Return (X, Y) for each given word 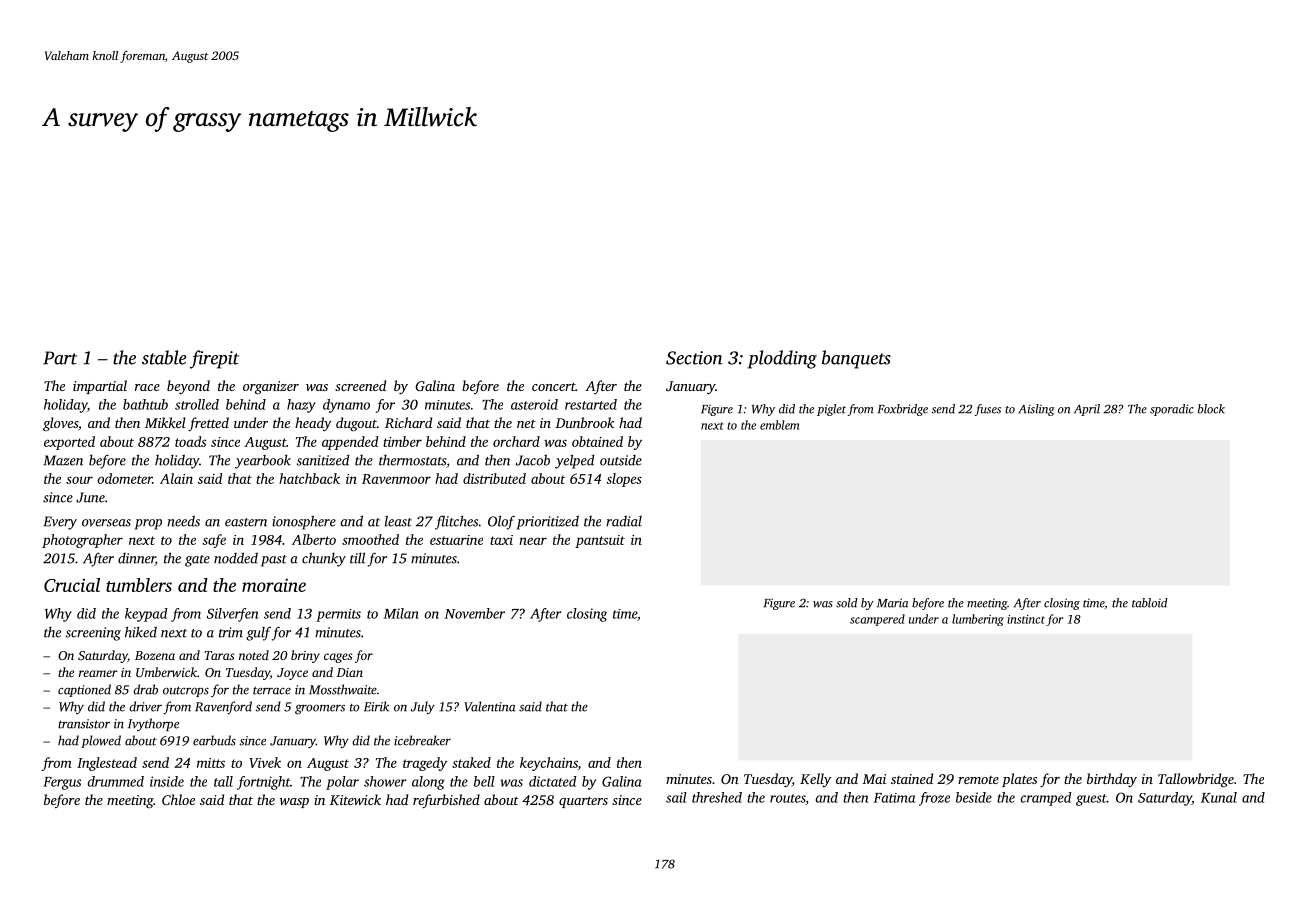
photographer (82, 541)
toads (190, 441)
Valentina (490, 706)
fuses (987, 410)
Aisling (1036, 410)
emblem (779, 425)
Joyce (292, 674)
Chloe (178, 799)
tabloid (1150, 603)
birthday (1112, 780)
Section (694, 358)
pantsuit (600, 541)
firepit (214, 359)
